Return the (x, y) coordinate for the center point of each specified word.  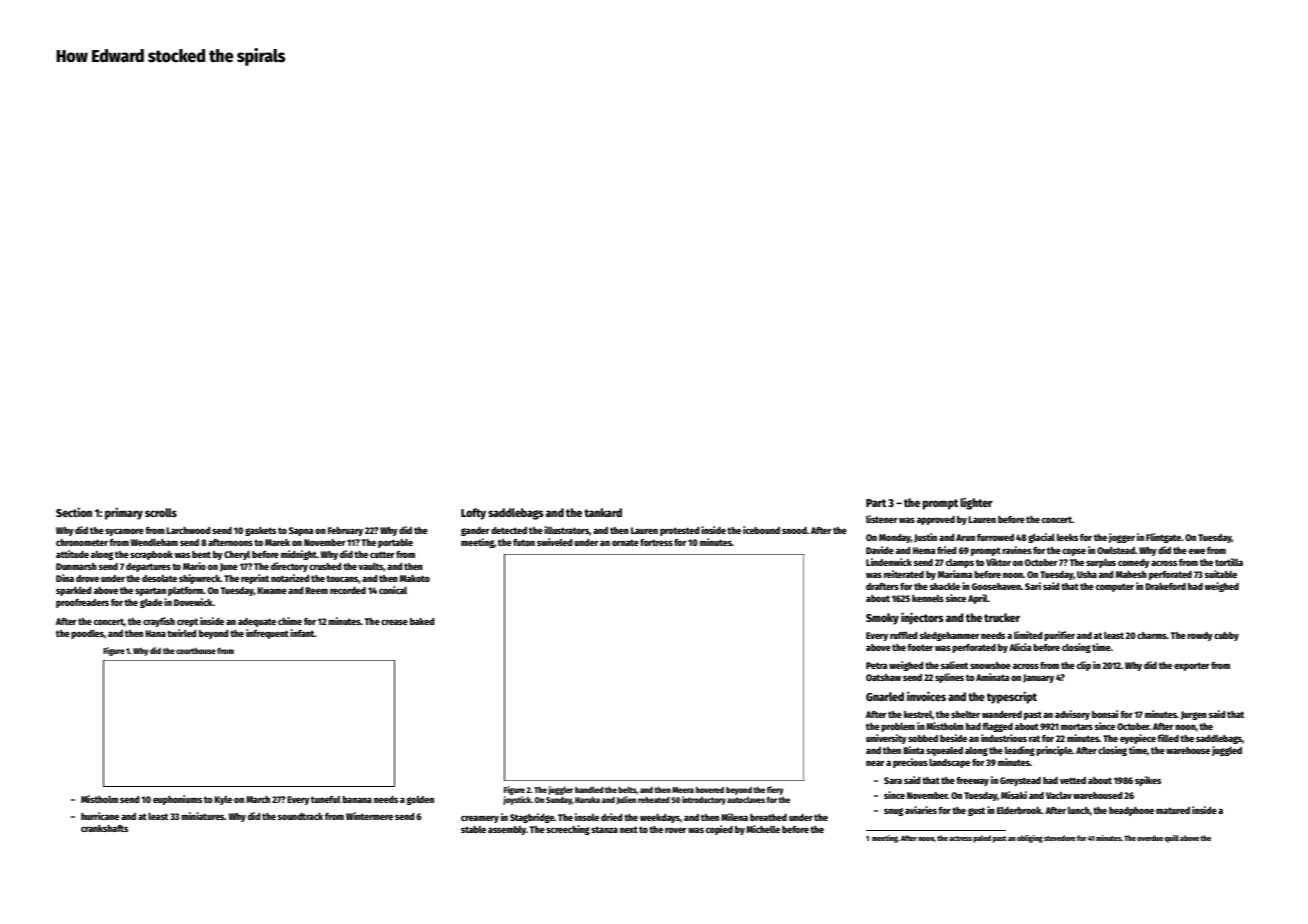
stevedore (1060, 838)
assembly (507, 830)
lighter (976, 503)
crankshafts (104, 828)
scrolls (161, 512)
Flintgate (1163, 538)
